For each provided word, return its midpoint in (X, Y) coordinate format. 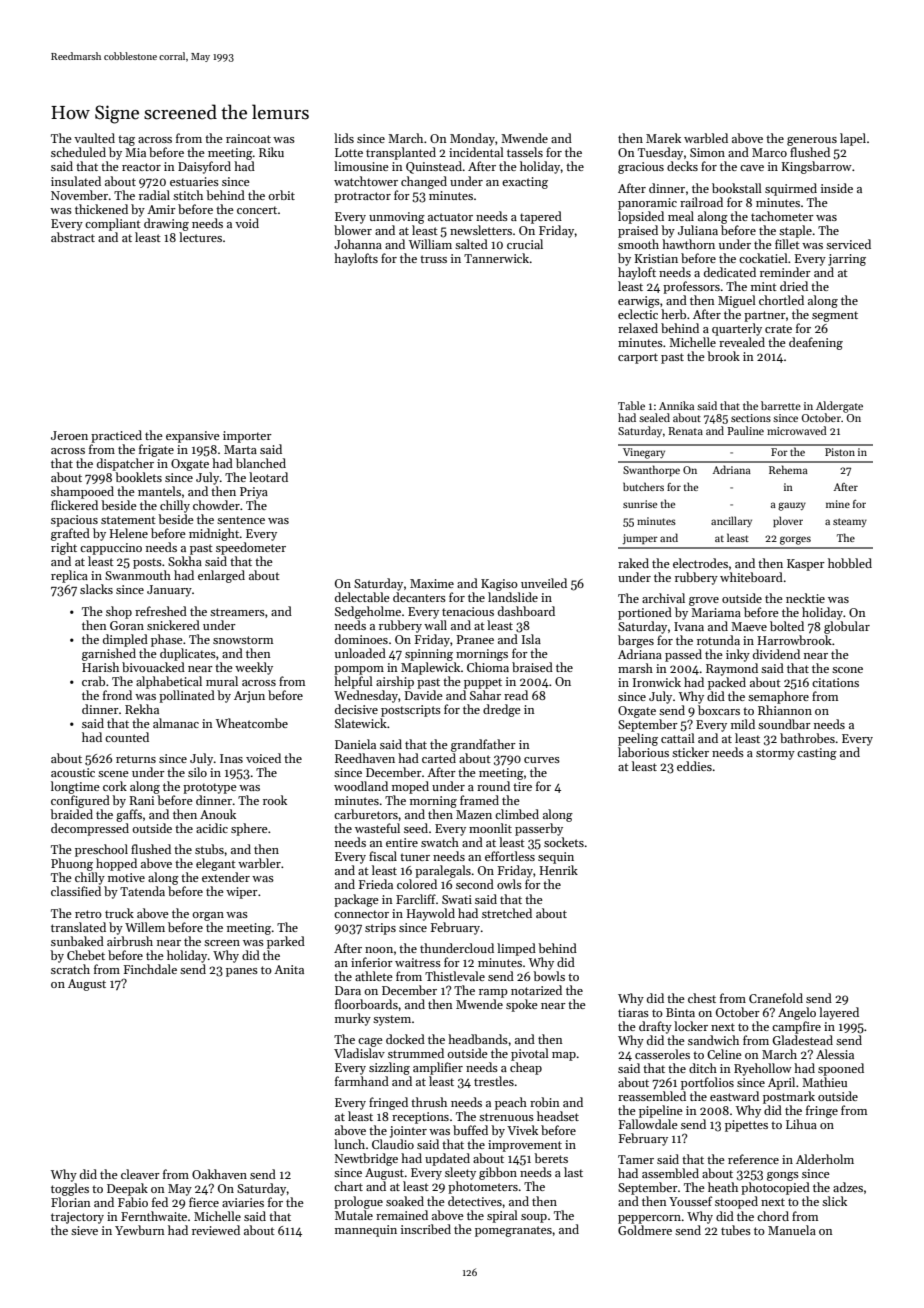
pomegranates (513, 1231)
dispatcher (125, 464)
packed (727, 683)
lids (344, 138)
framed (479, 800)
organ (208, 916)
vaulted (94, 138)
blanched (261, 463)
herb (673, 314)
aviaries (243, 1202)
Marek (663, 138)
